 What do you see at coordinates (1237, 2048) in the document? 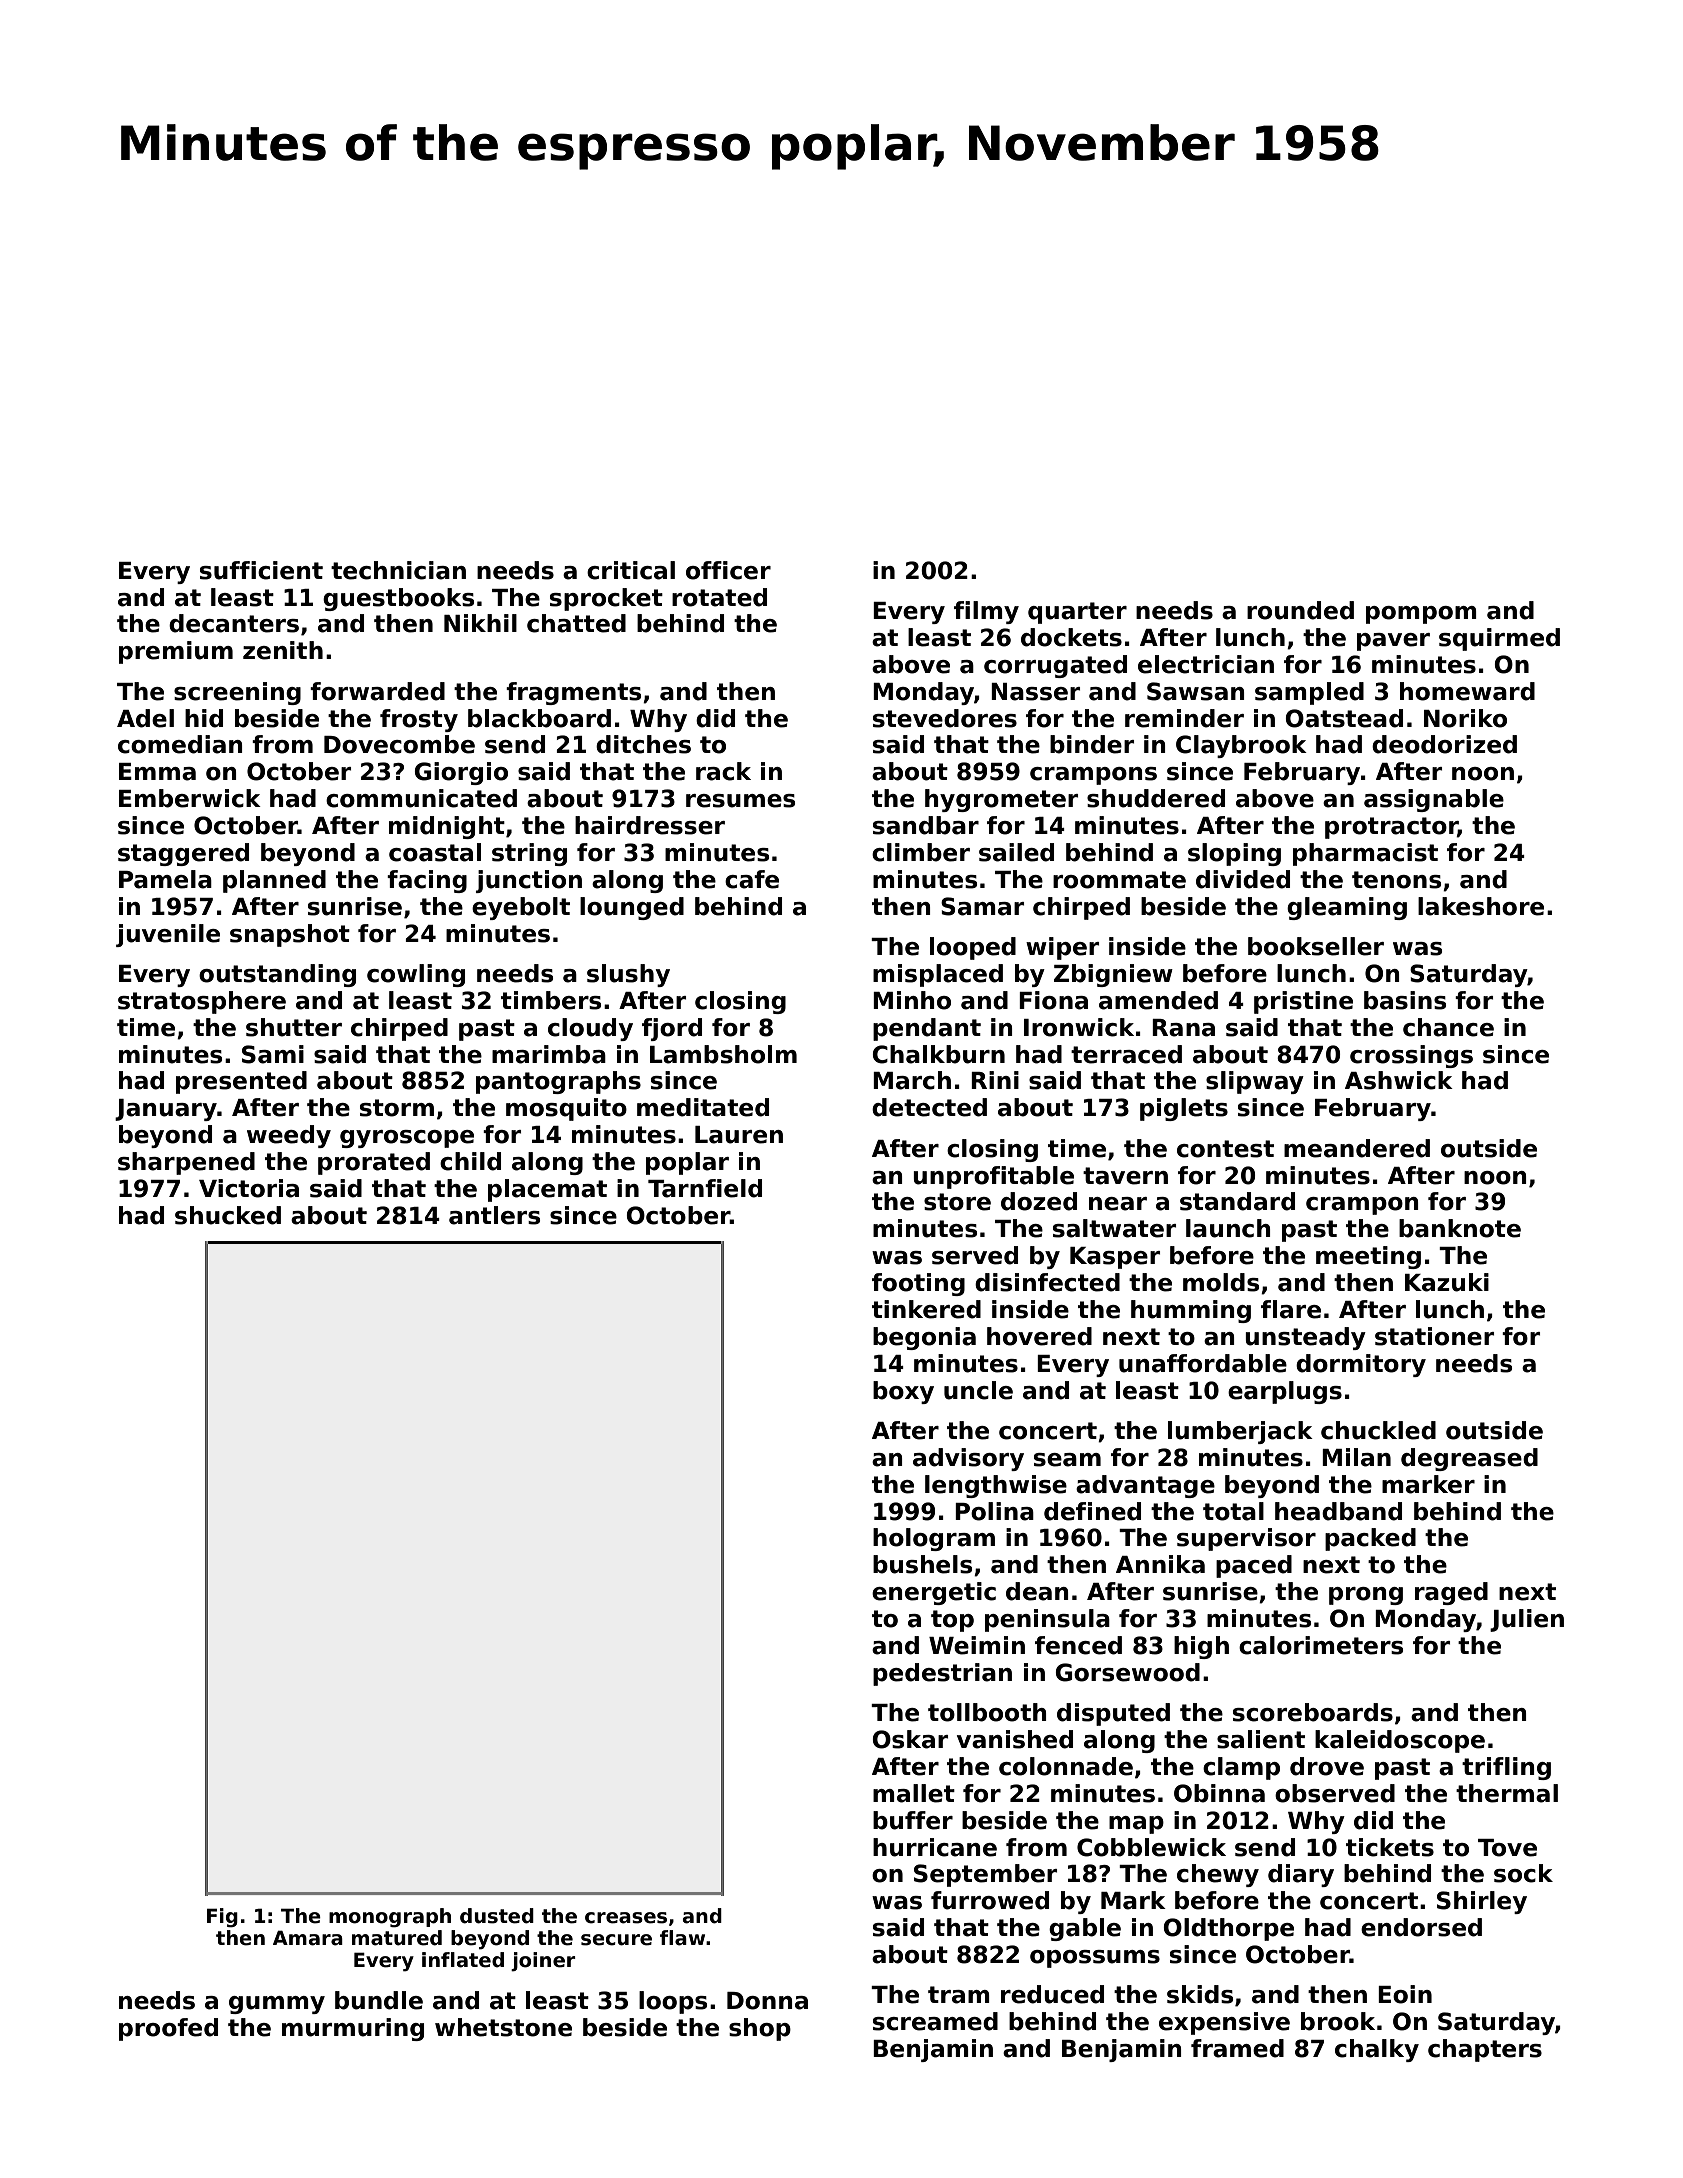
I see `framed` at bounding box center [1237, 2048].
